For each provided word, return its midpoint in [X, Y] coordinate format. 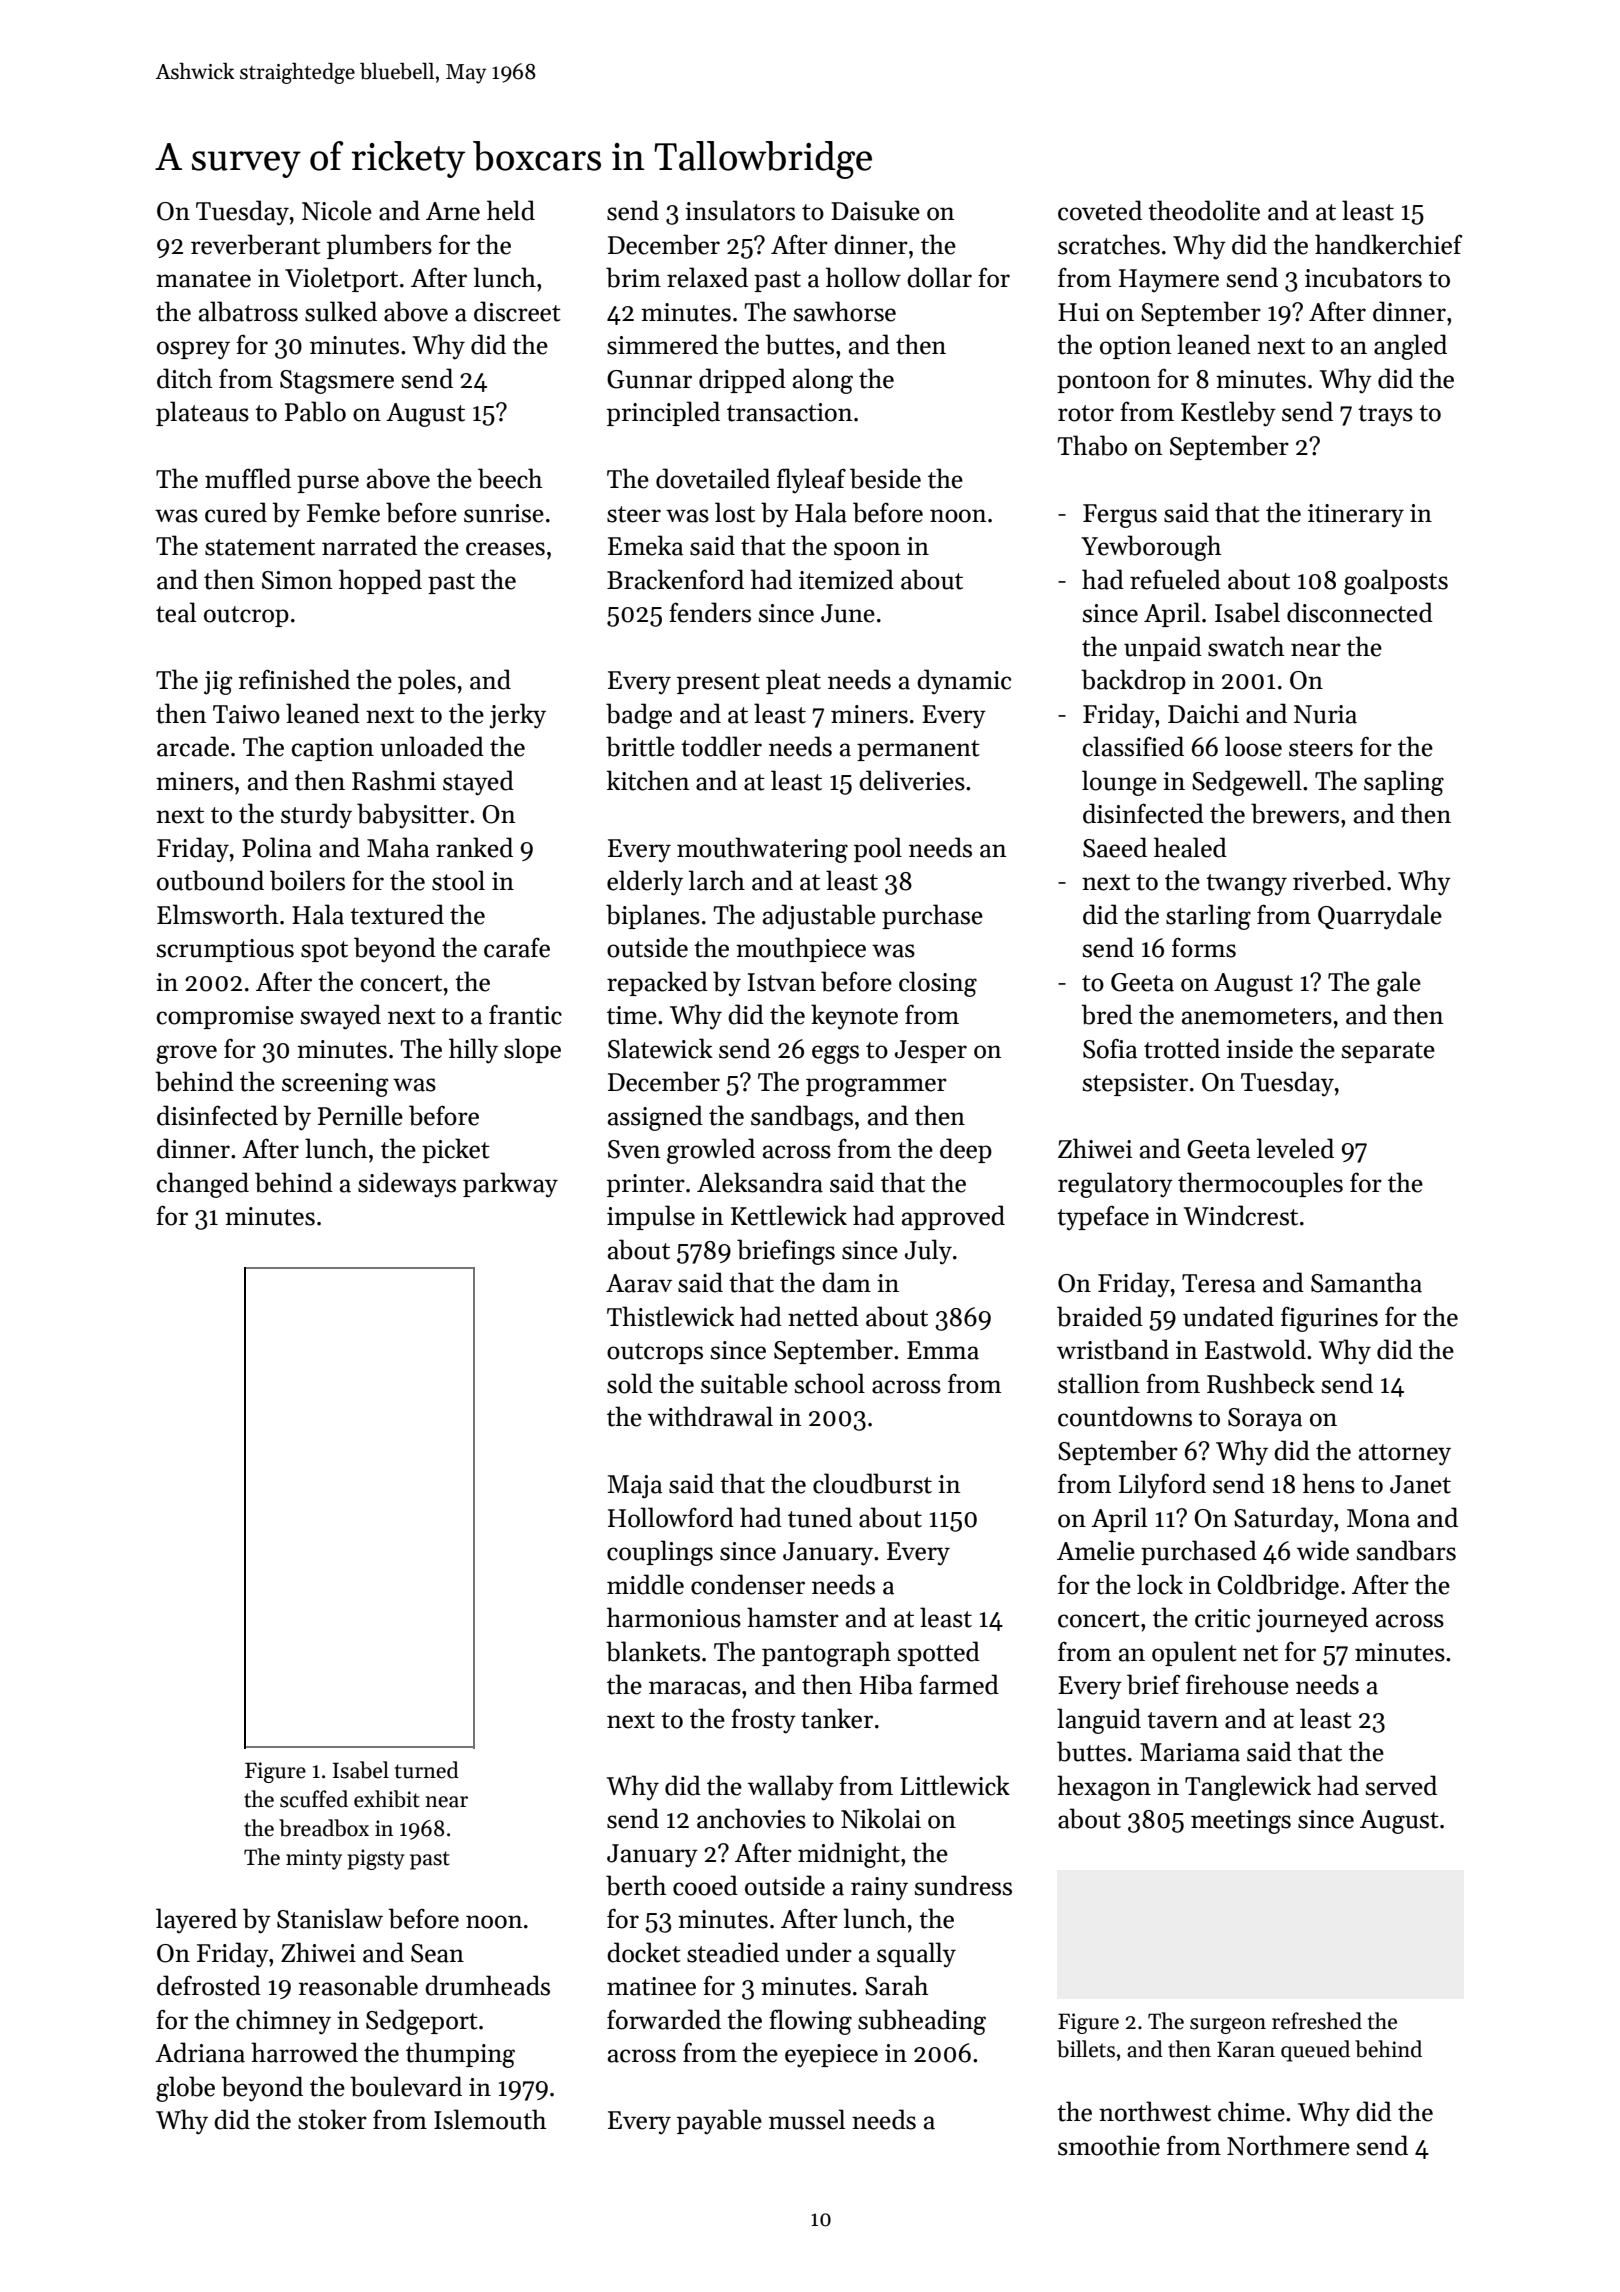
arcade [193, 746]
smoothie [1109, 2145]
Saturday [1284, 1520]
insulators [740, 210]
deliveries [912, 780]
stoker [332, 2119]
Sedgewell [1247, 783]
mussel [807, 2119]
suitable [744, 1383]
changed [203, 1185]
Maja [635, 1487]
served [1401, 1785]
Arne [453, 211]
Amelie [1096, 1550]
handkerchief [1389, 244]
